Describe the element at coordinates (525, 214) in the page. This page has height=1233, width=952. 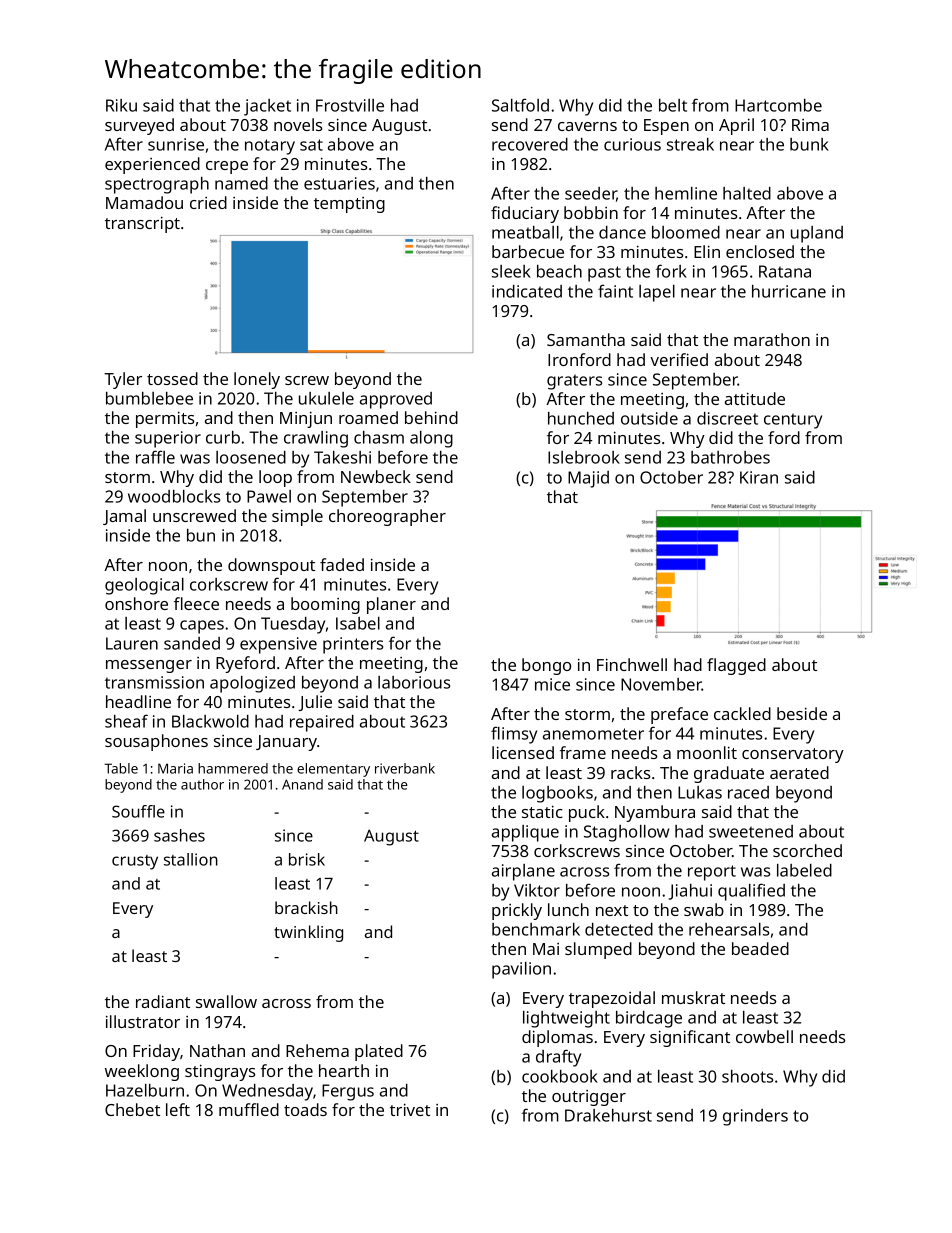
I see `fiduciary` at that location.
